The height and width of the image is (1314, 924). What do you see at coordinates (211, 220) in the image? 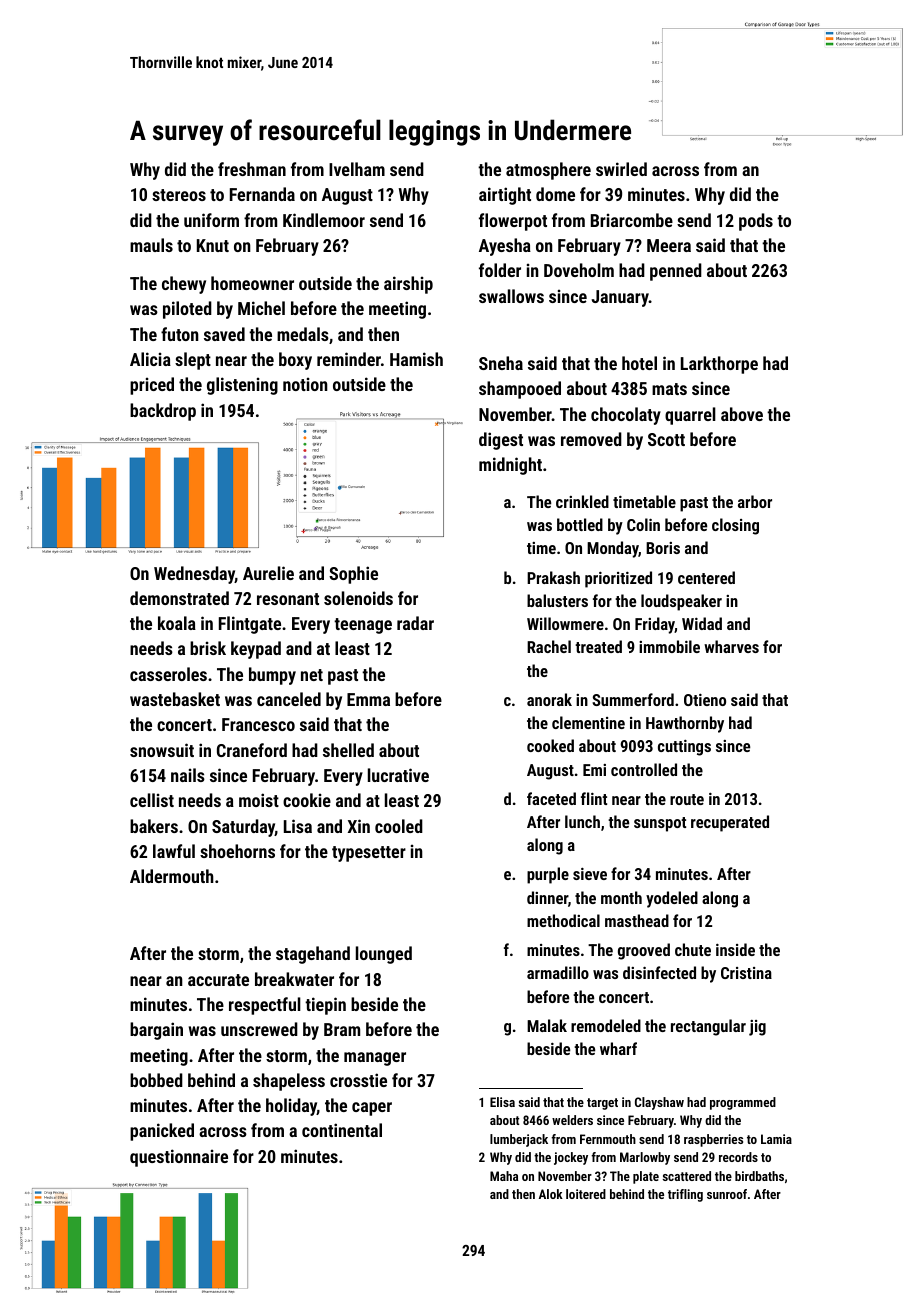
I see `uniform` at bounding box center [211, 220].
